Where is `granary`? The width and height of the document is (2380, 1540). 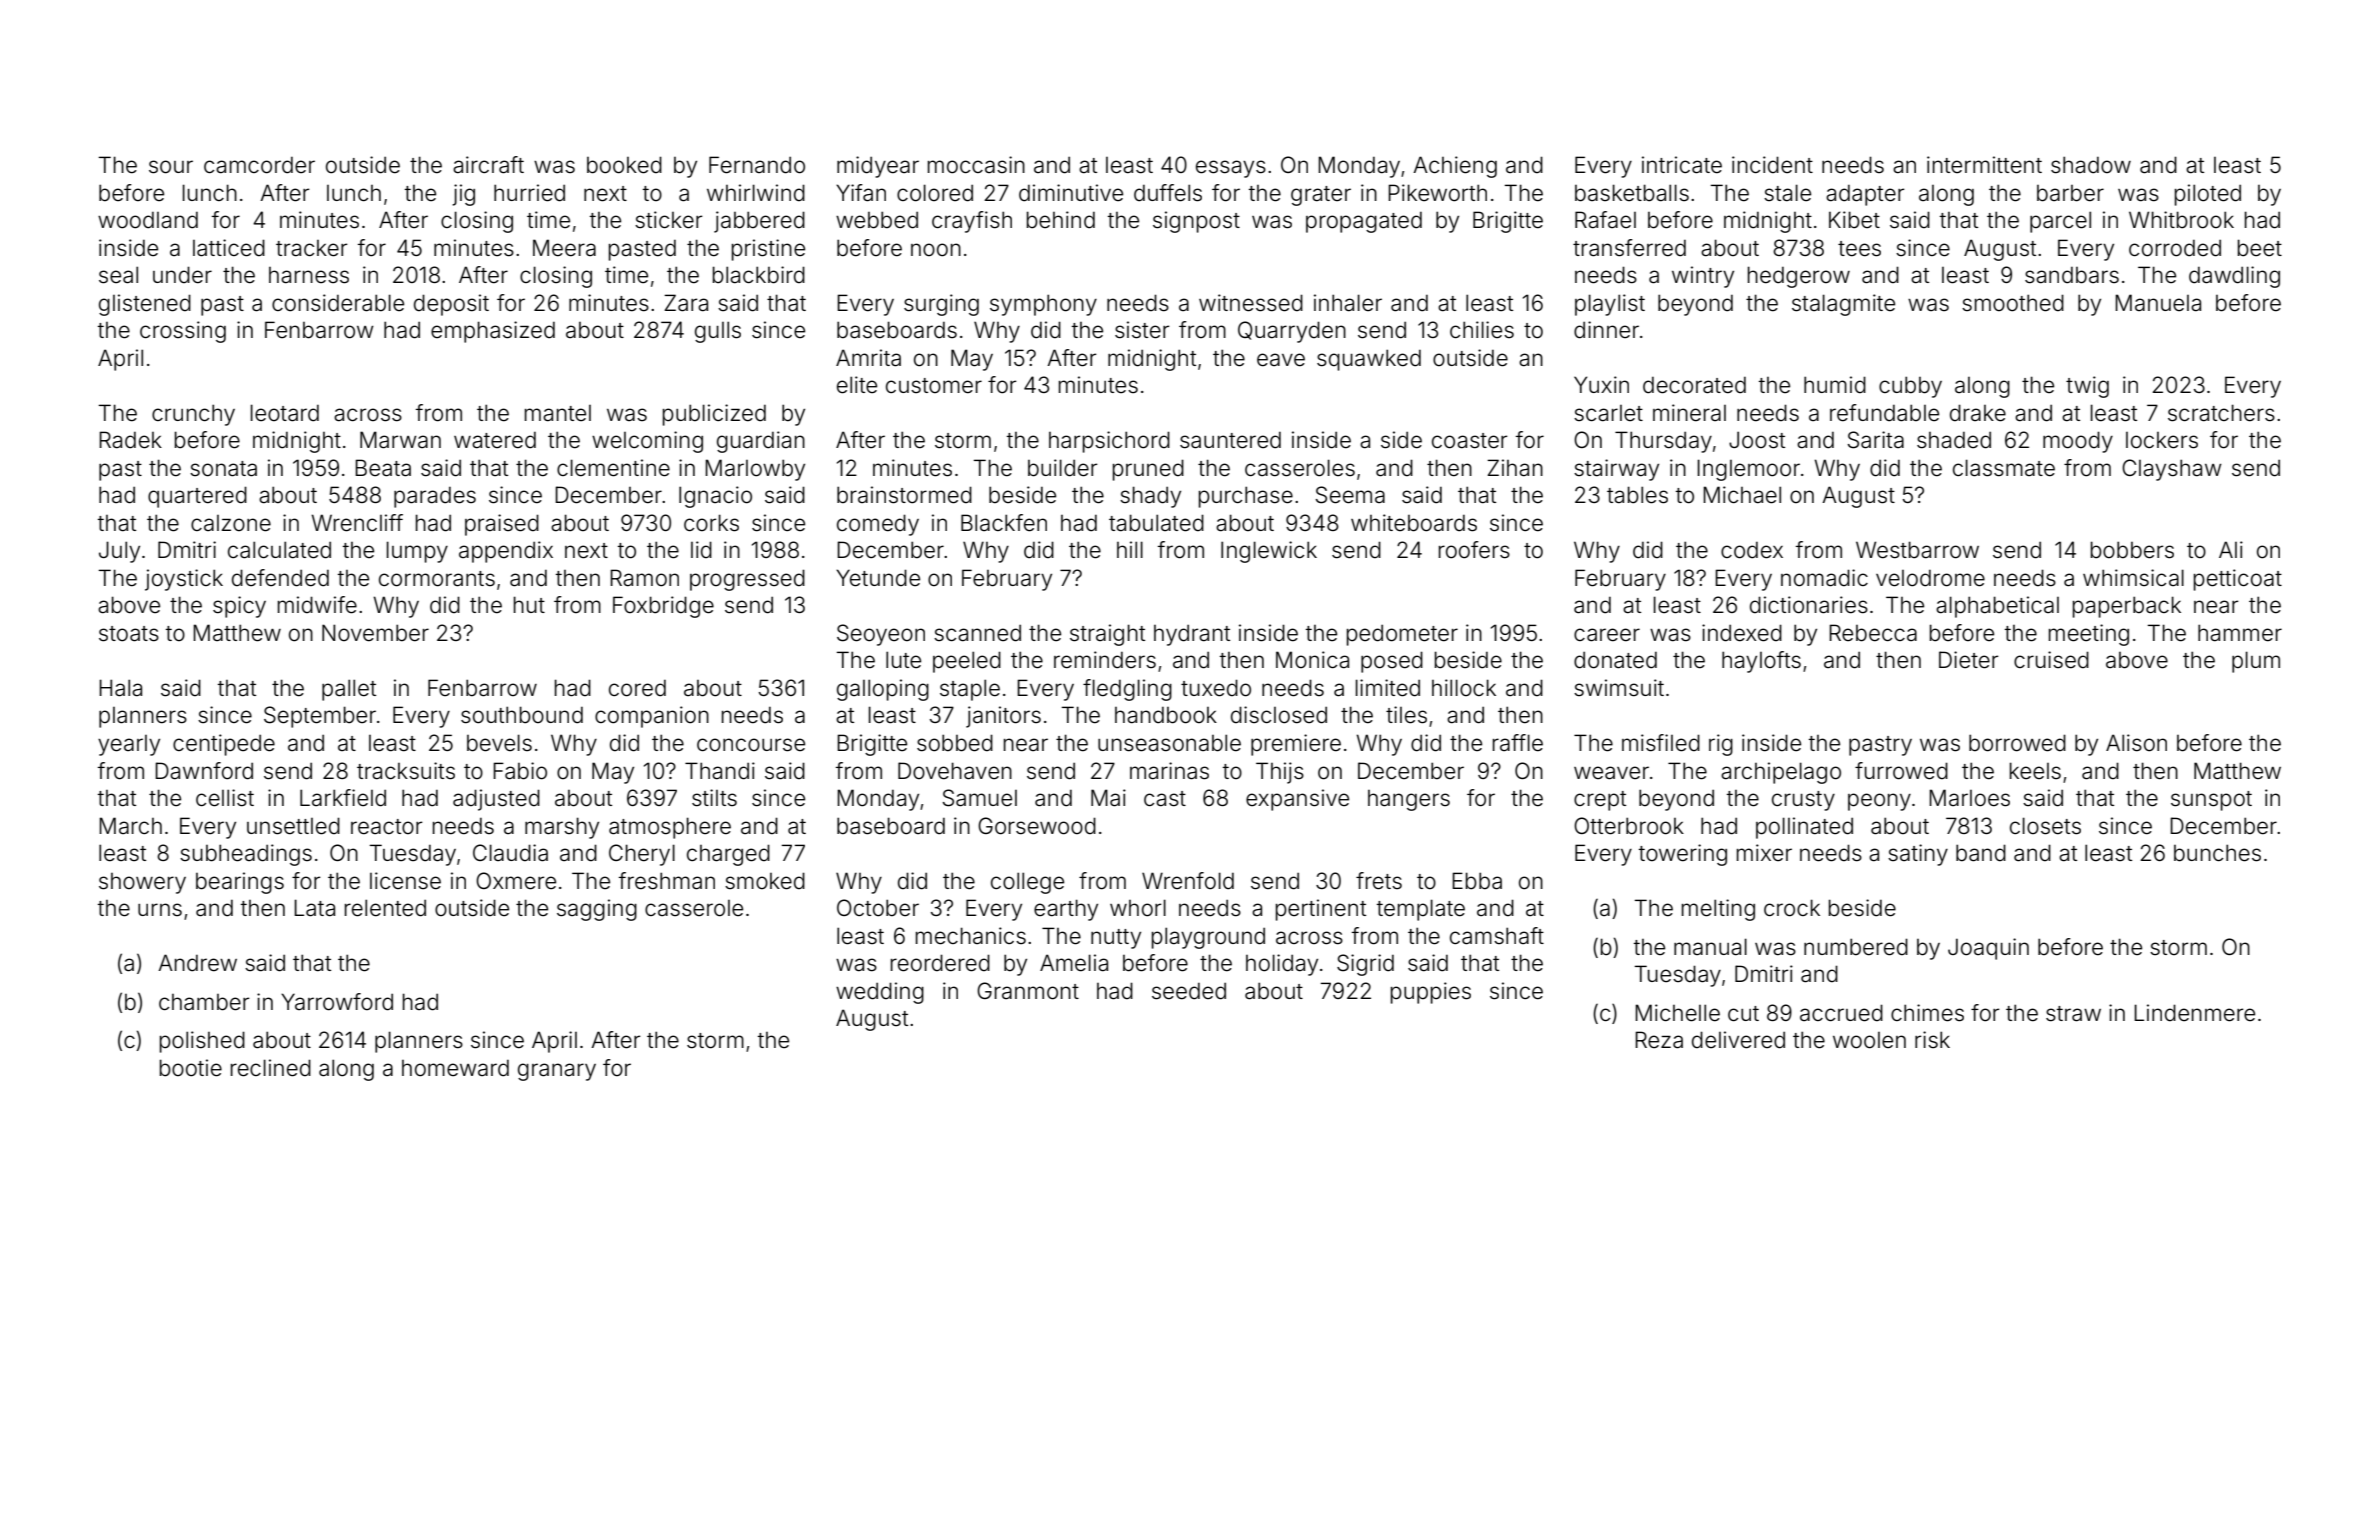
granary is located at coordinates (557, 1072).
